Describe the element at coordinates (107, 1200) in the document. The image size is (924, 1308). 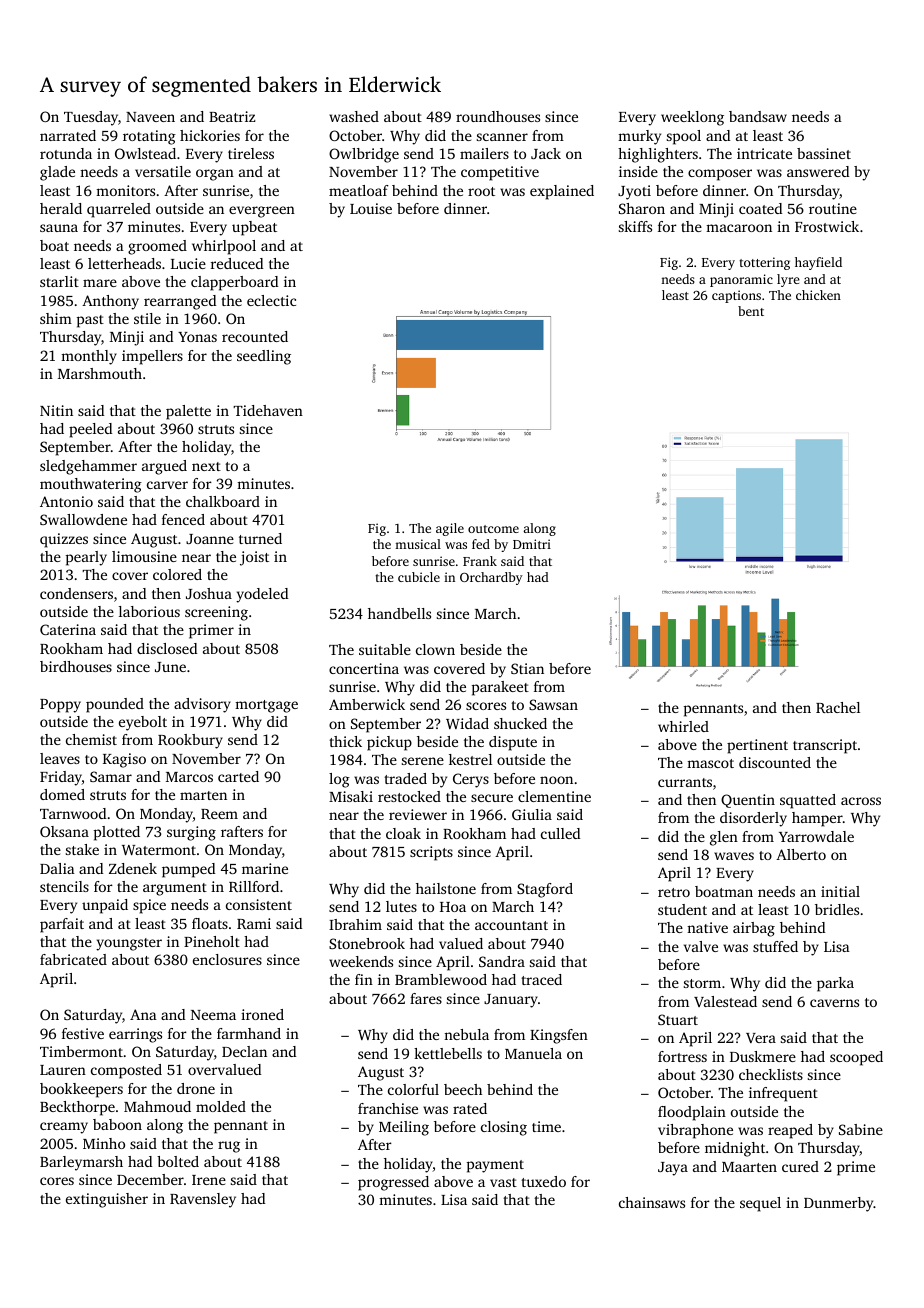
I see `extinguisher` at that location.
